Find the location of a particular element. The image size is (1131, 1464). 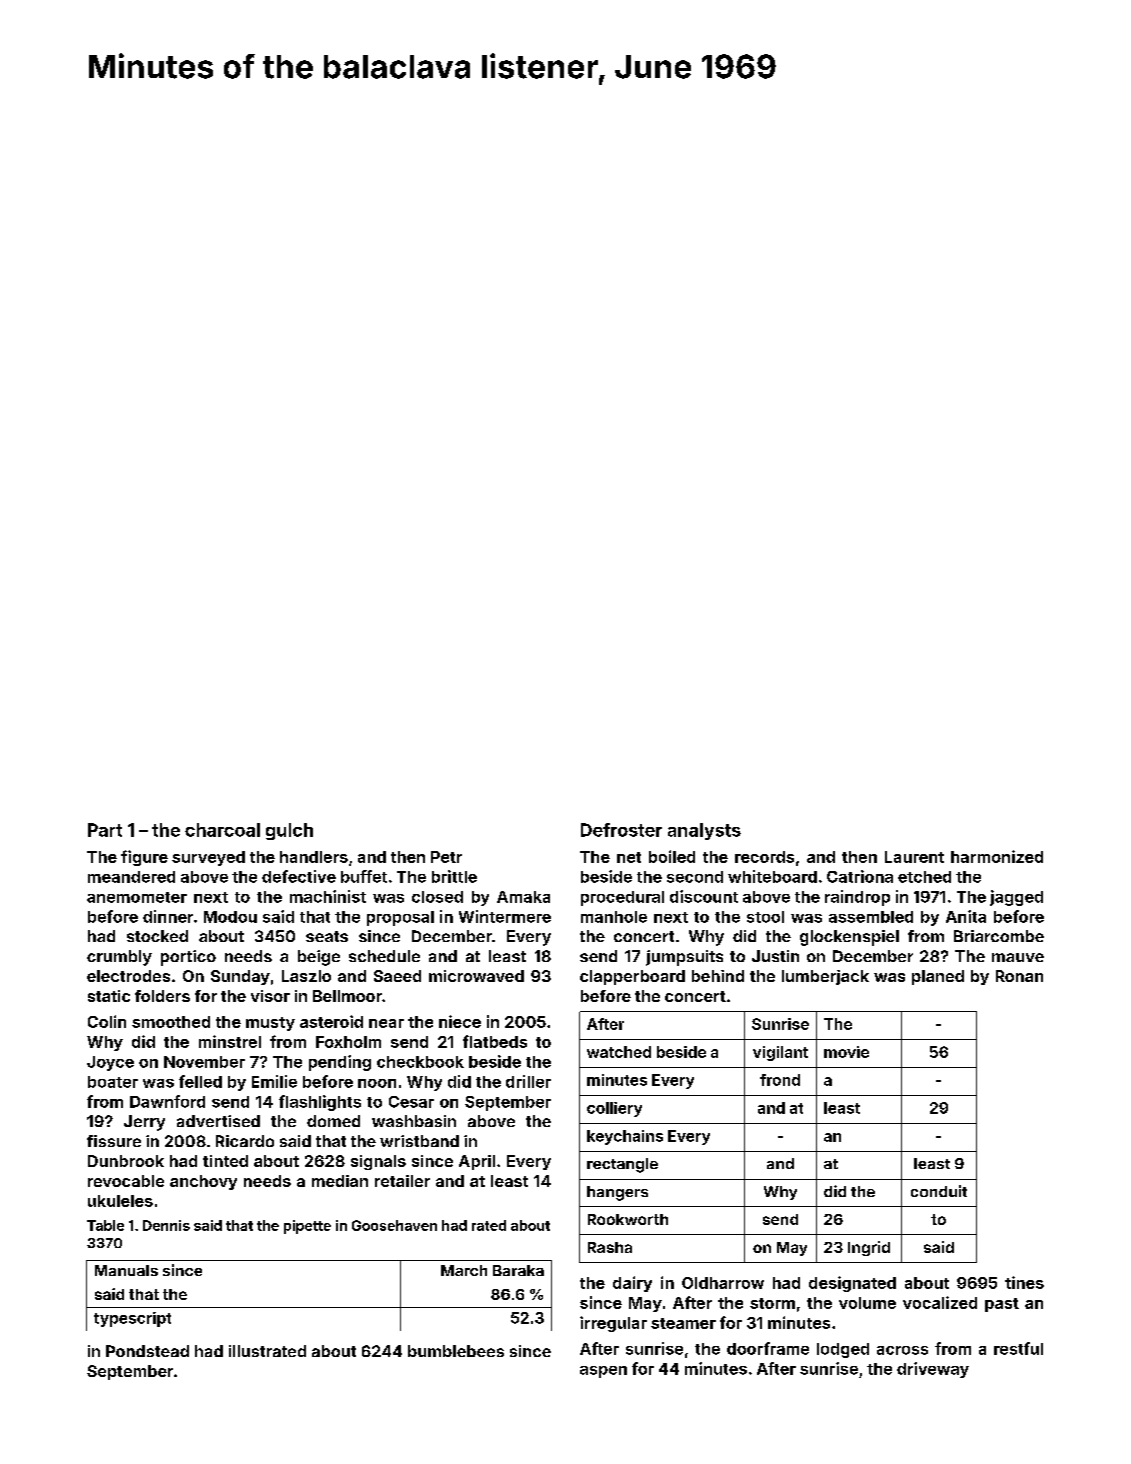

Jerry is located at coordinates (144, 1123).
